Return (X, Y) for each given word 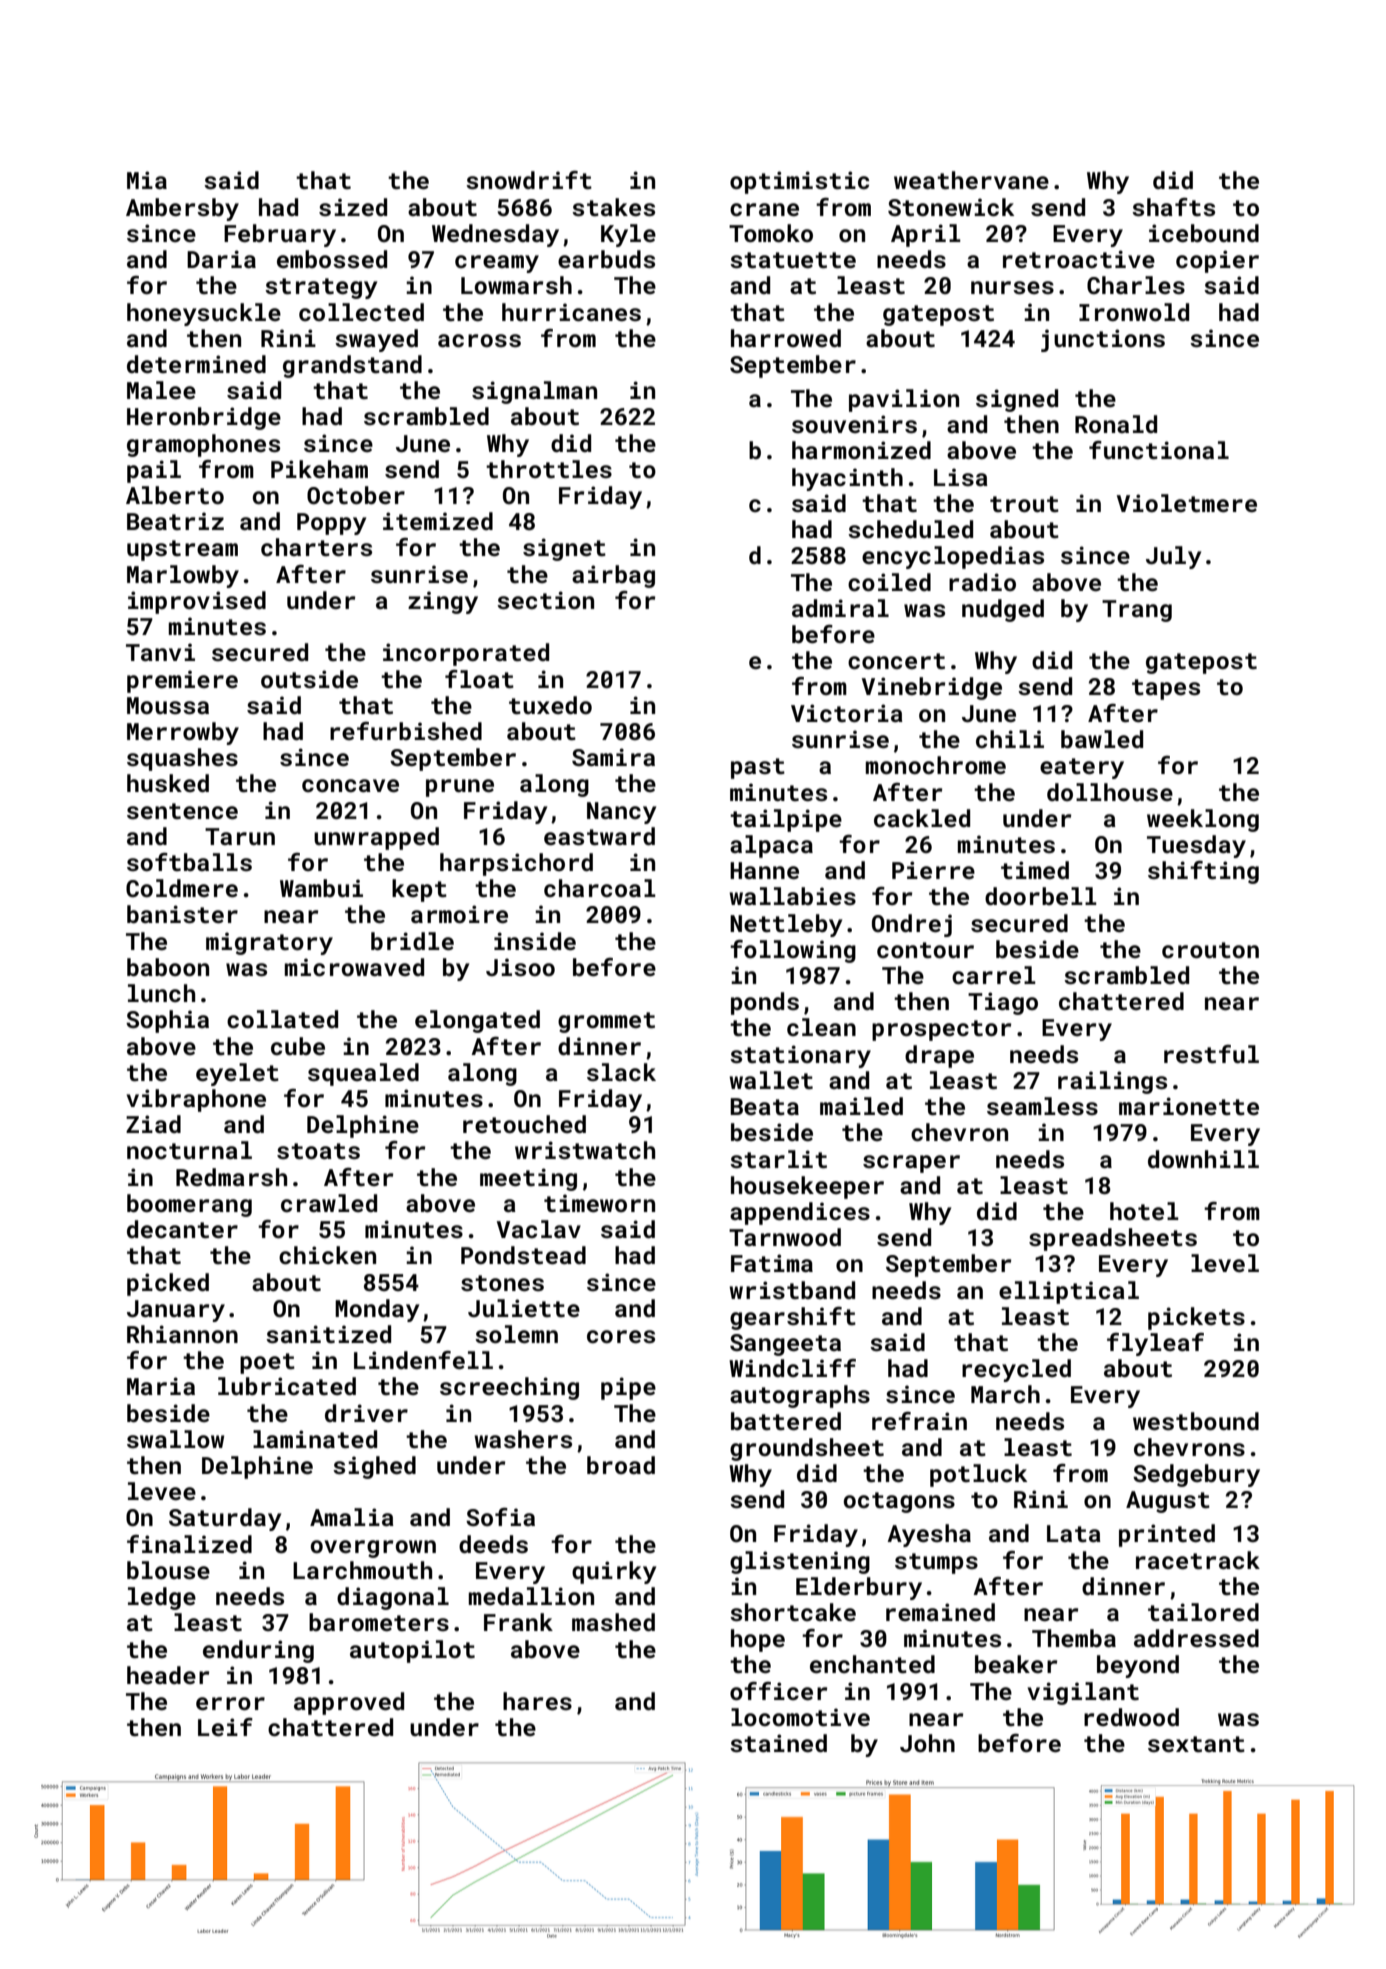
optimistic (799, 182)
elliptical (1069, 1292)
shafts (1173, 207)
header (168, 1675)
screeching (509, 1388)
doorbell (1041, 896)
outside (309, 679)
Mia (147, 180)
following (793, 951)
